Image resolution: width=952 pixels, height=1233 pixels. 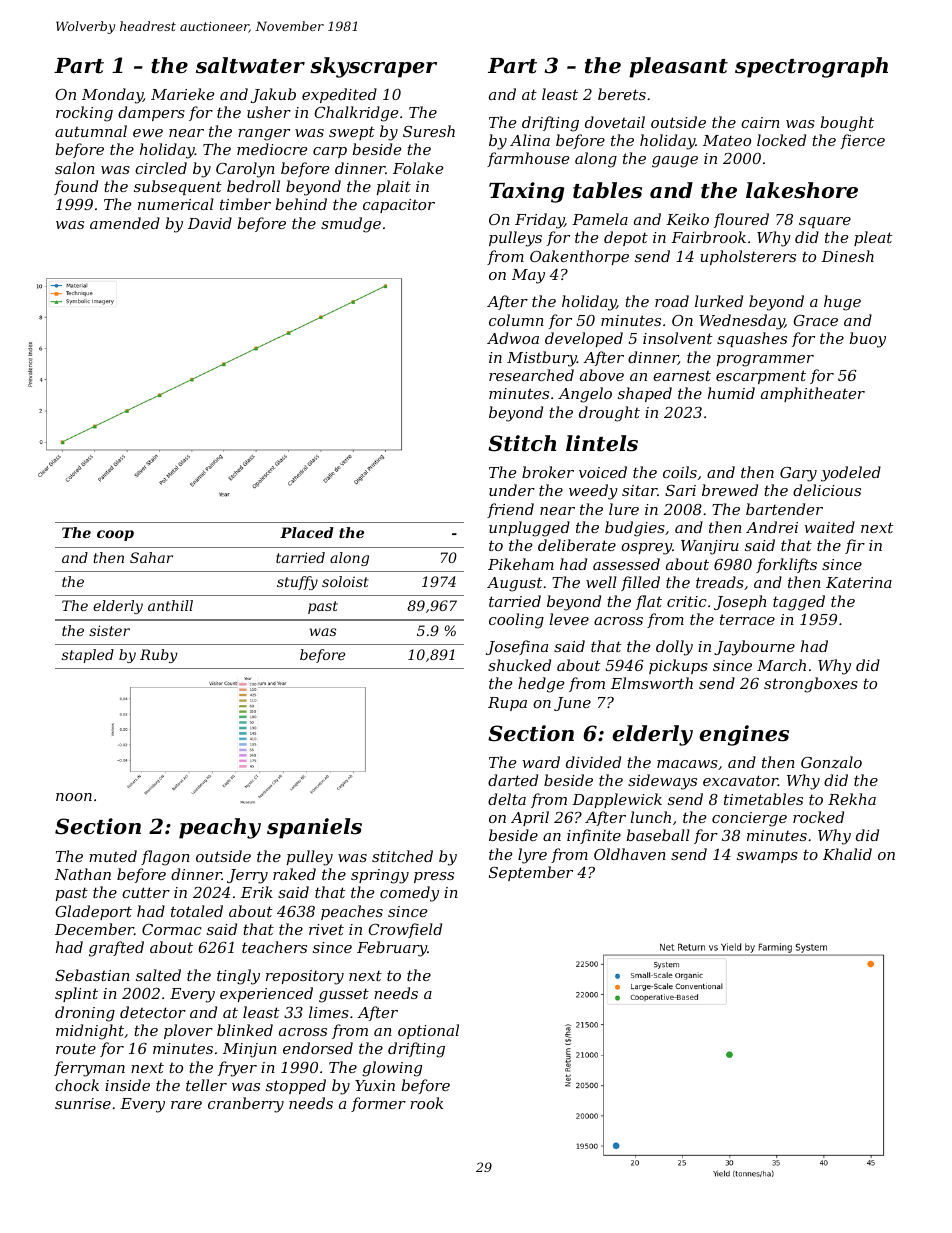 I want to click on rare, so click(x=186, y=1105).
